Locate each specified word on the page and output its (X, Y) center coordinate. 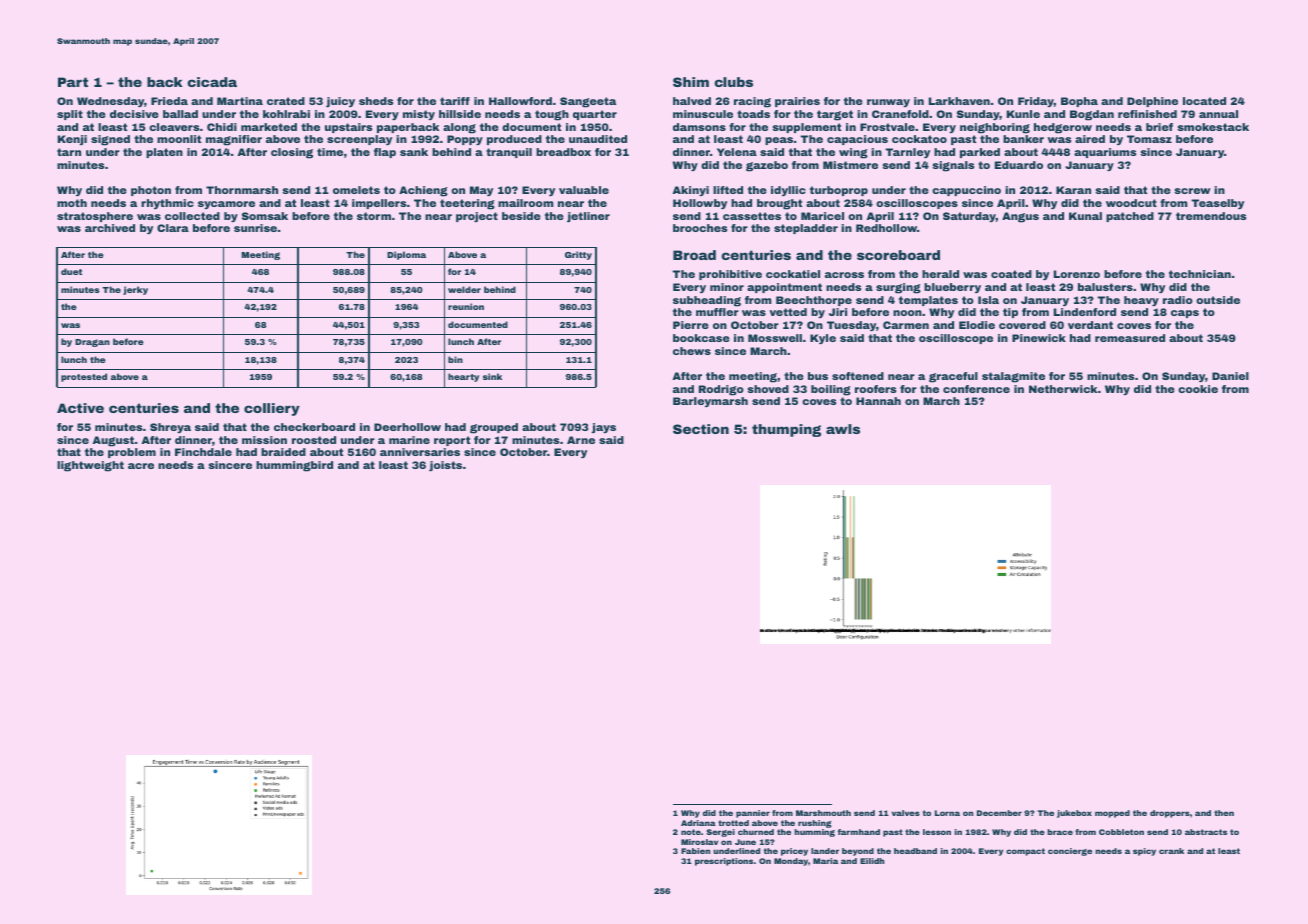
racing (752, 102)
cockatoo (919, 139)
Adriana (698, 823)
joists (445, 466)
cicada (212, 82)
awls (843, 429)
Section (701, 429)
